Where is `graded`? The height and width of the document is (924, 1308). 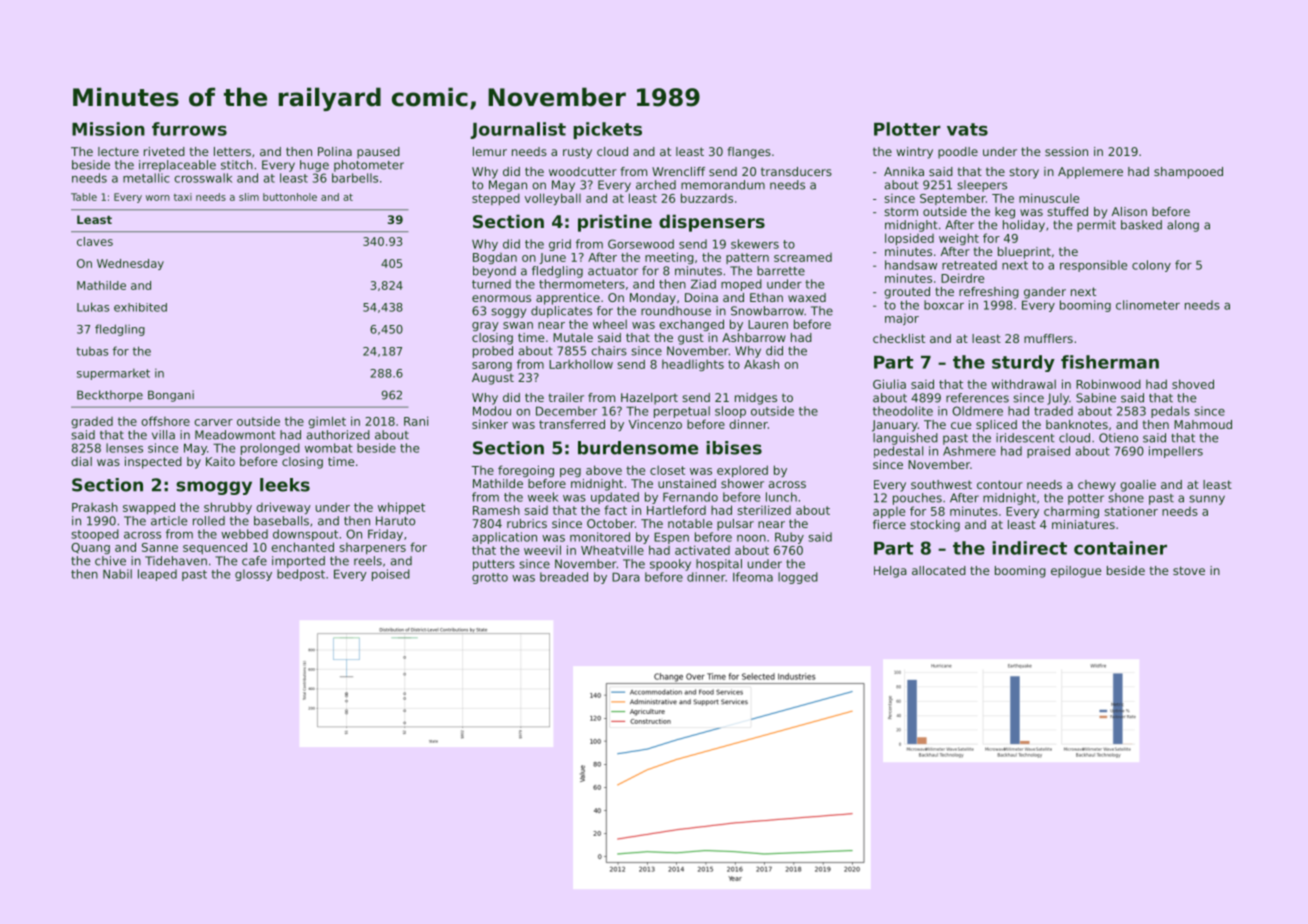 graded is located at coordinates (92, 422).
